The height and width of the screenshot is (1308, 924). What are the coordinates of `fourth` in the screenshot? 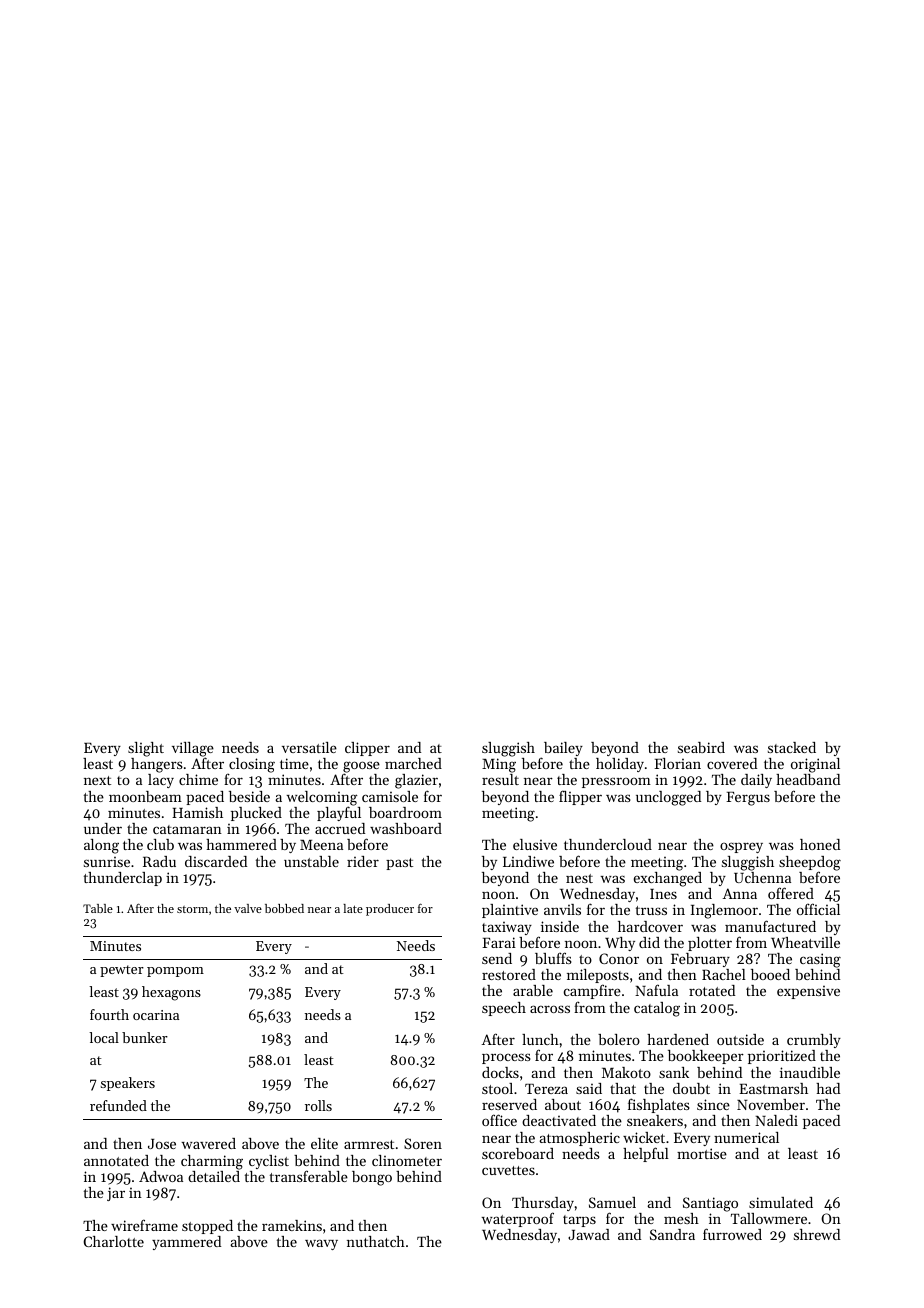 It's located at (109, 1014).
